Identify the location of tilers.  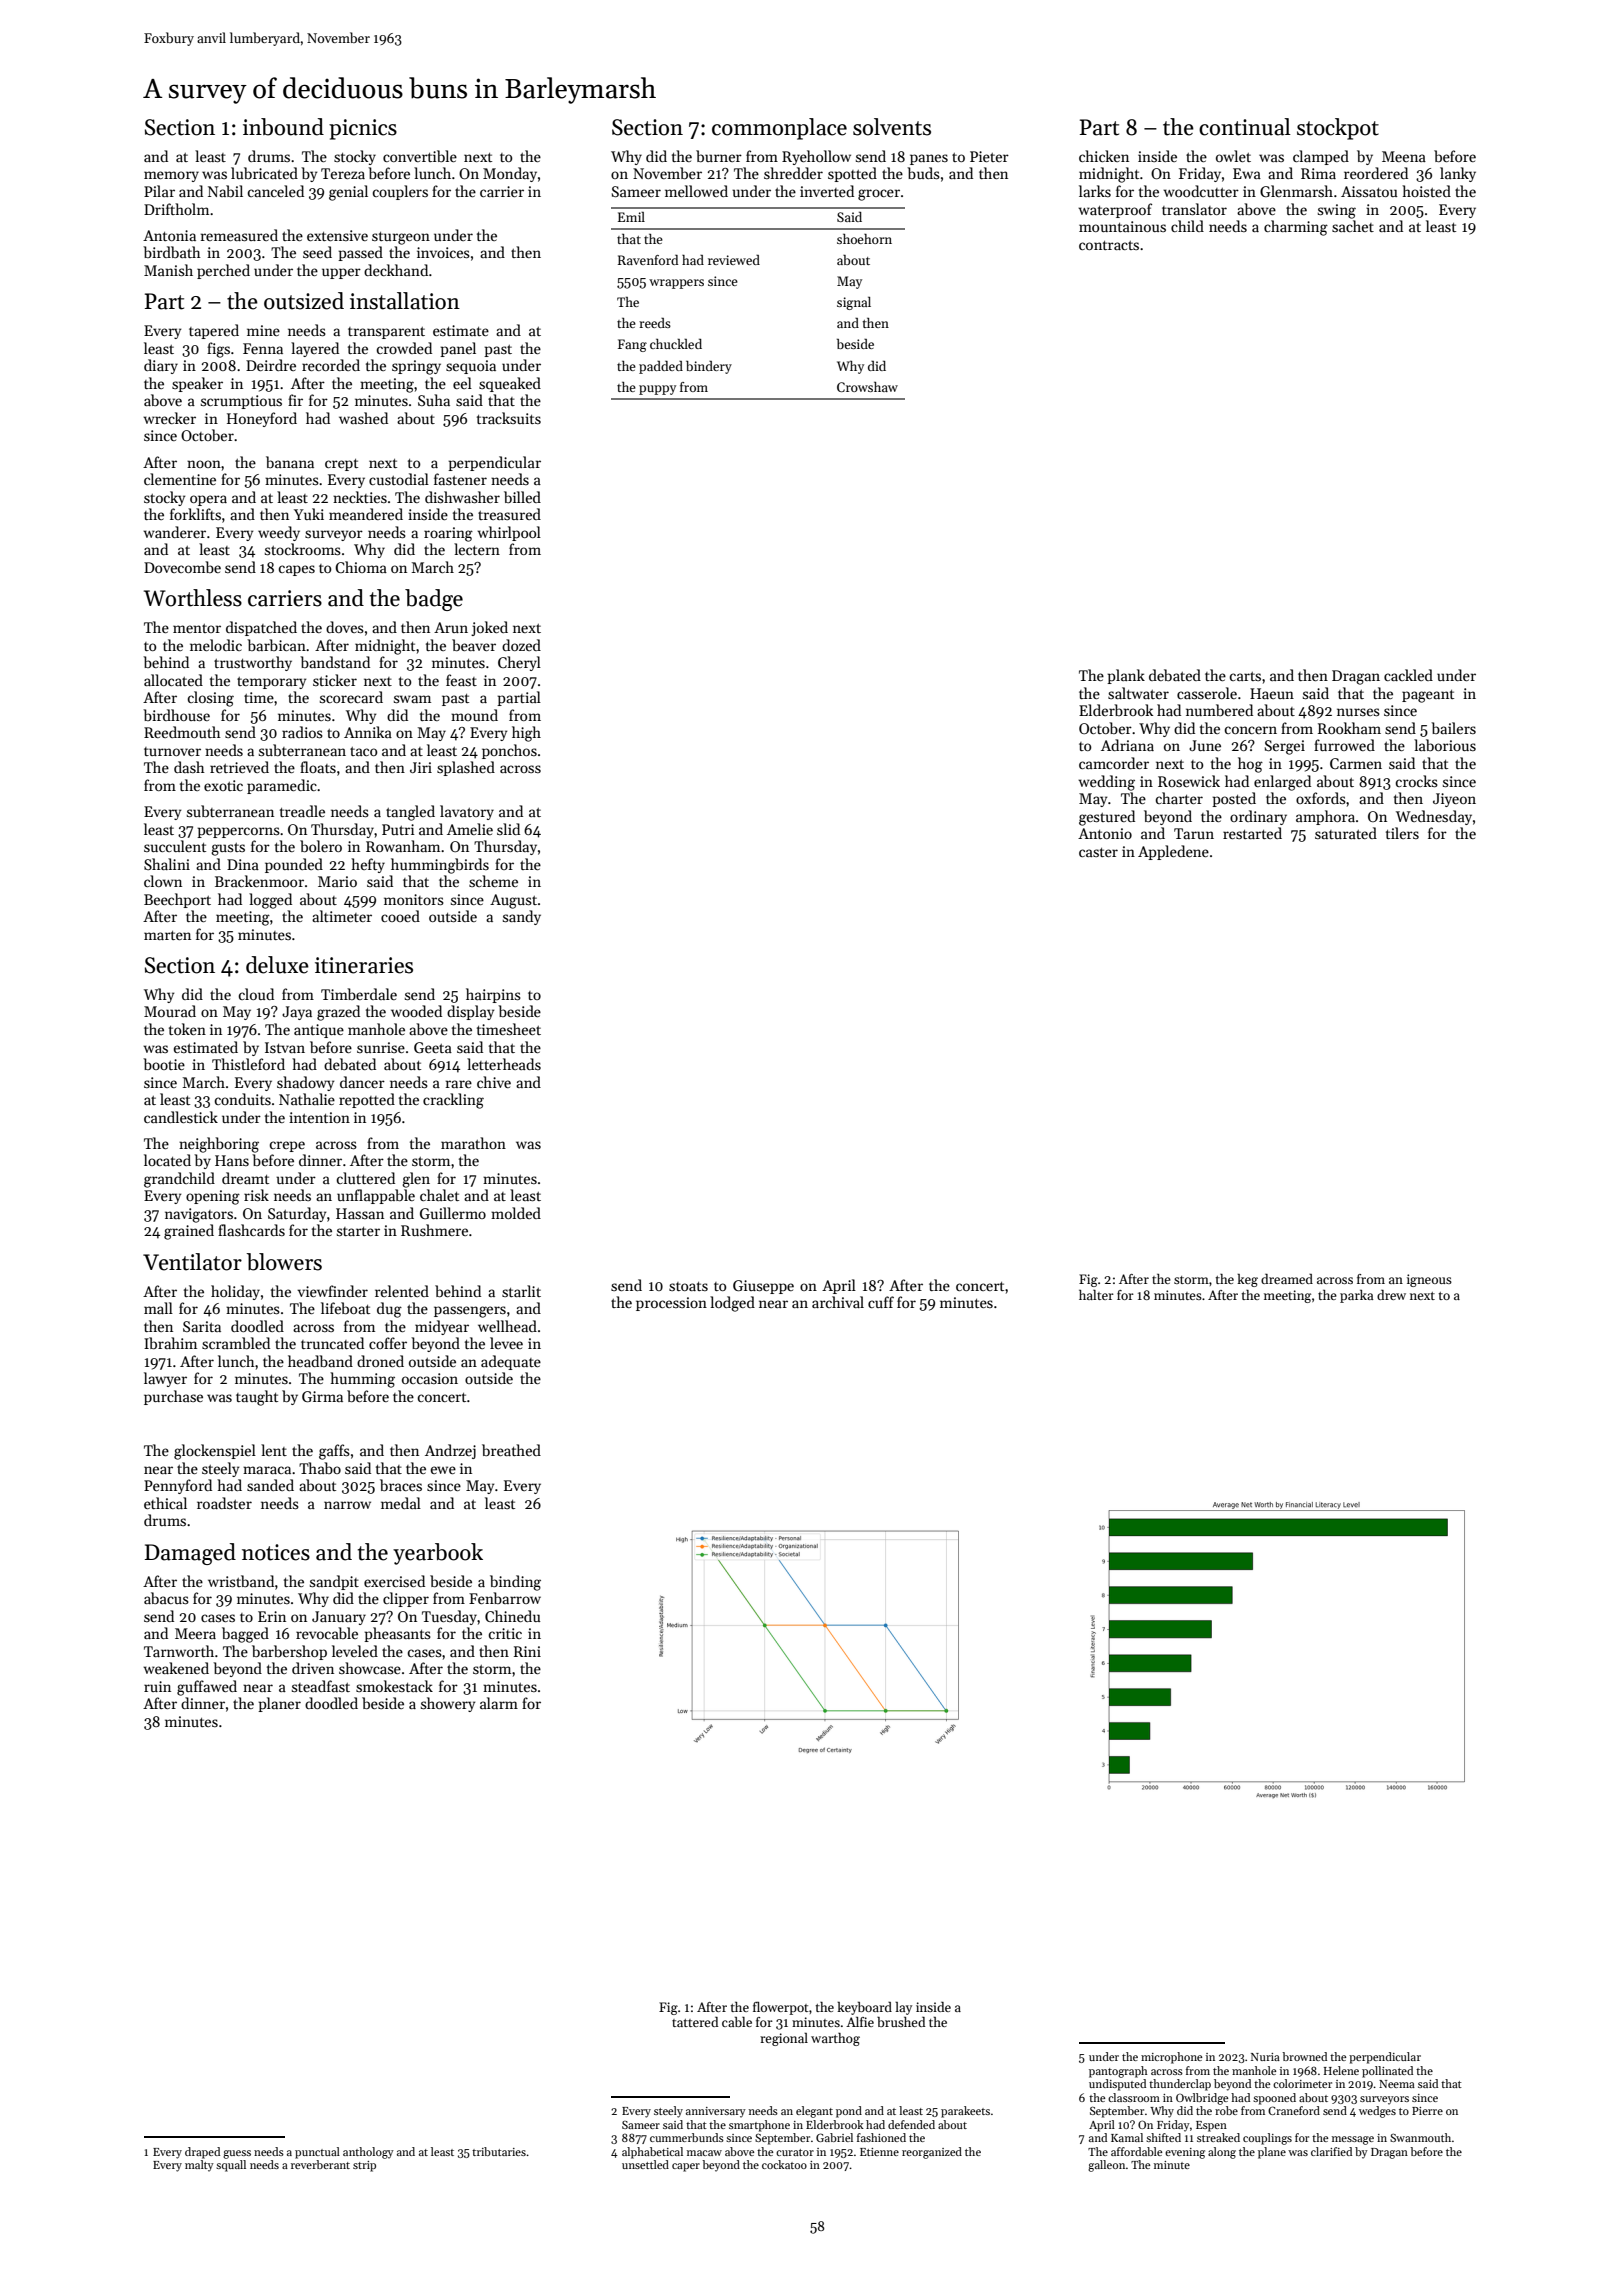
(1402, 833).
